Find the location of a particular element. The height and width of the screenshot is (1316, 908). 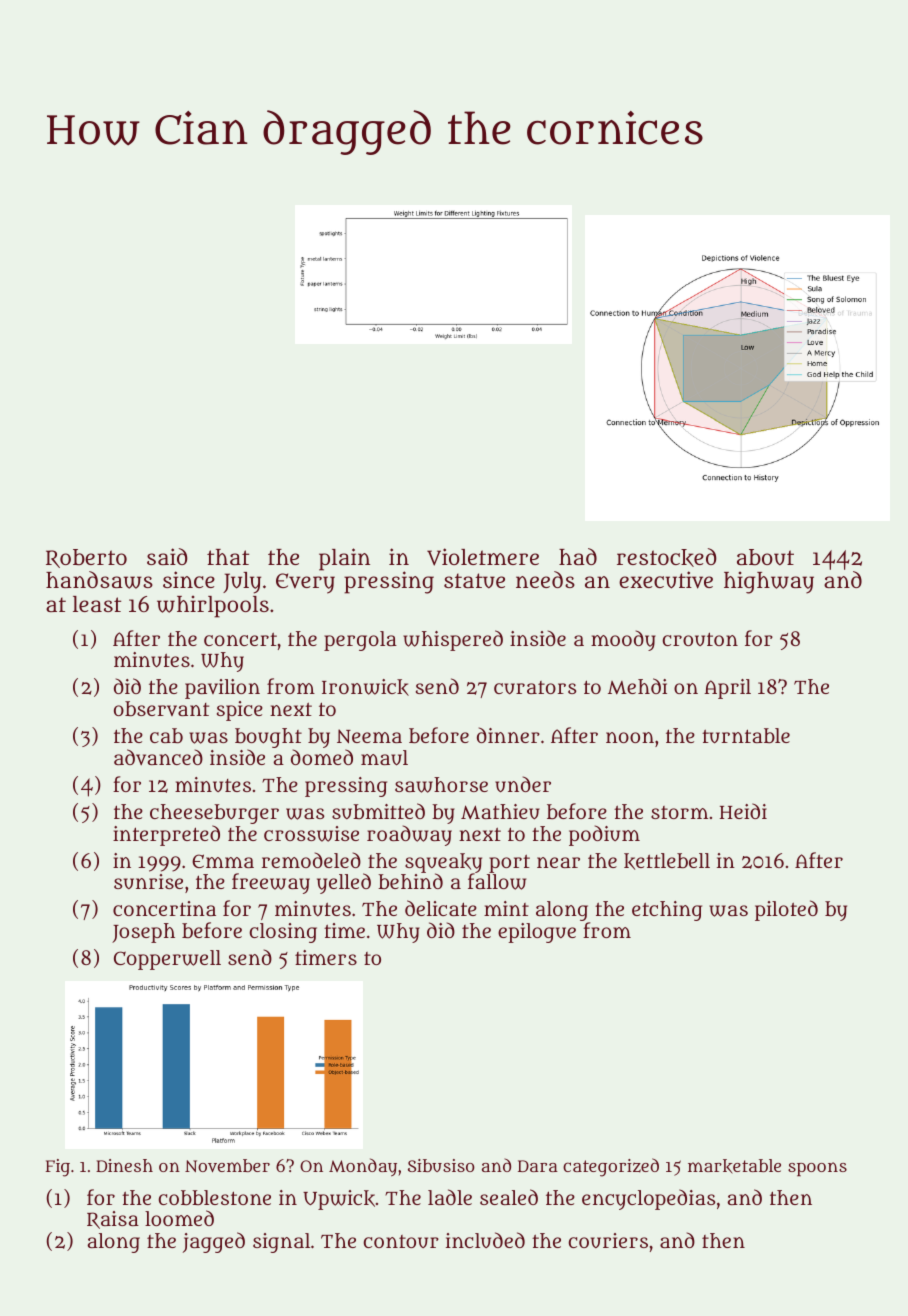

Copperwell is located at coordinates (167, 960).
